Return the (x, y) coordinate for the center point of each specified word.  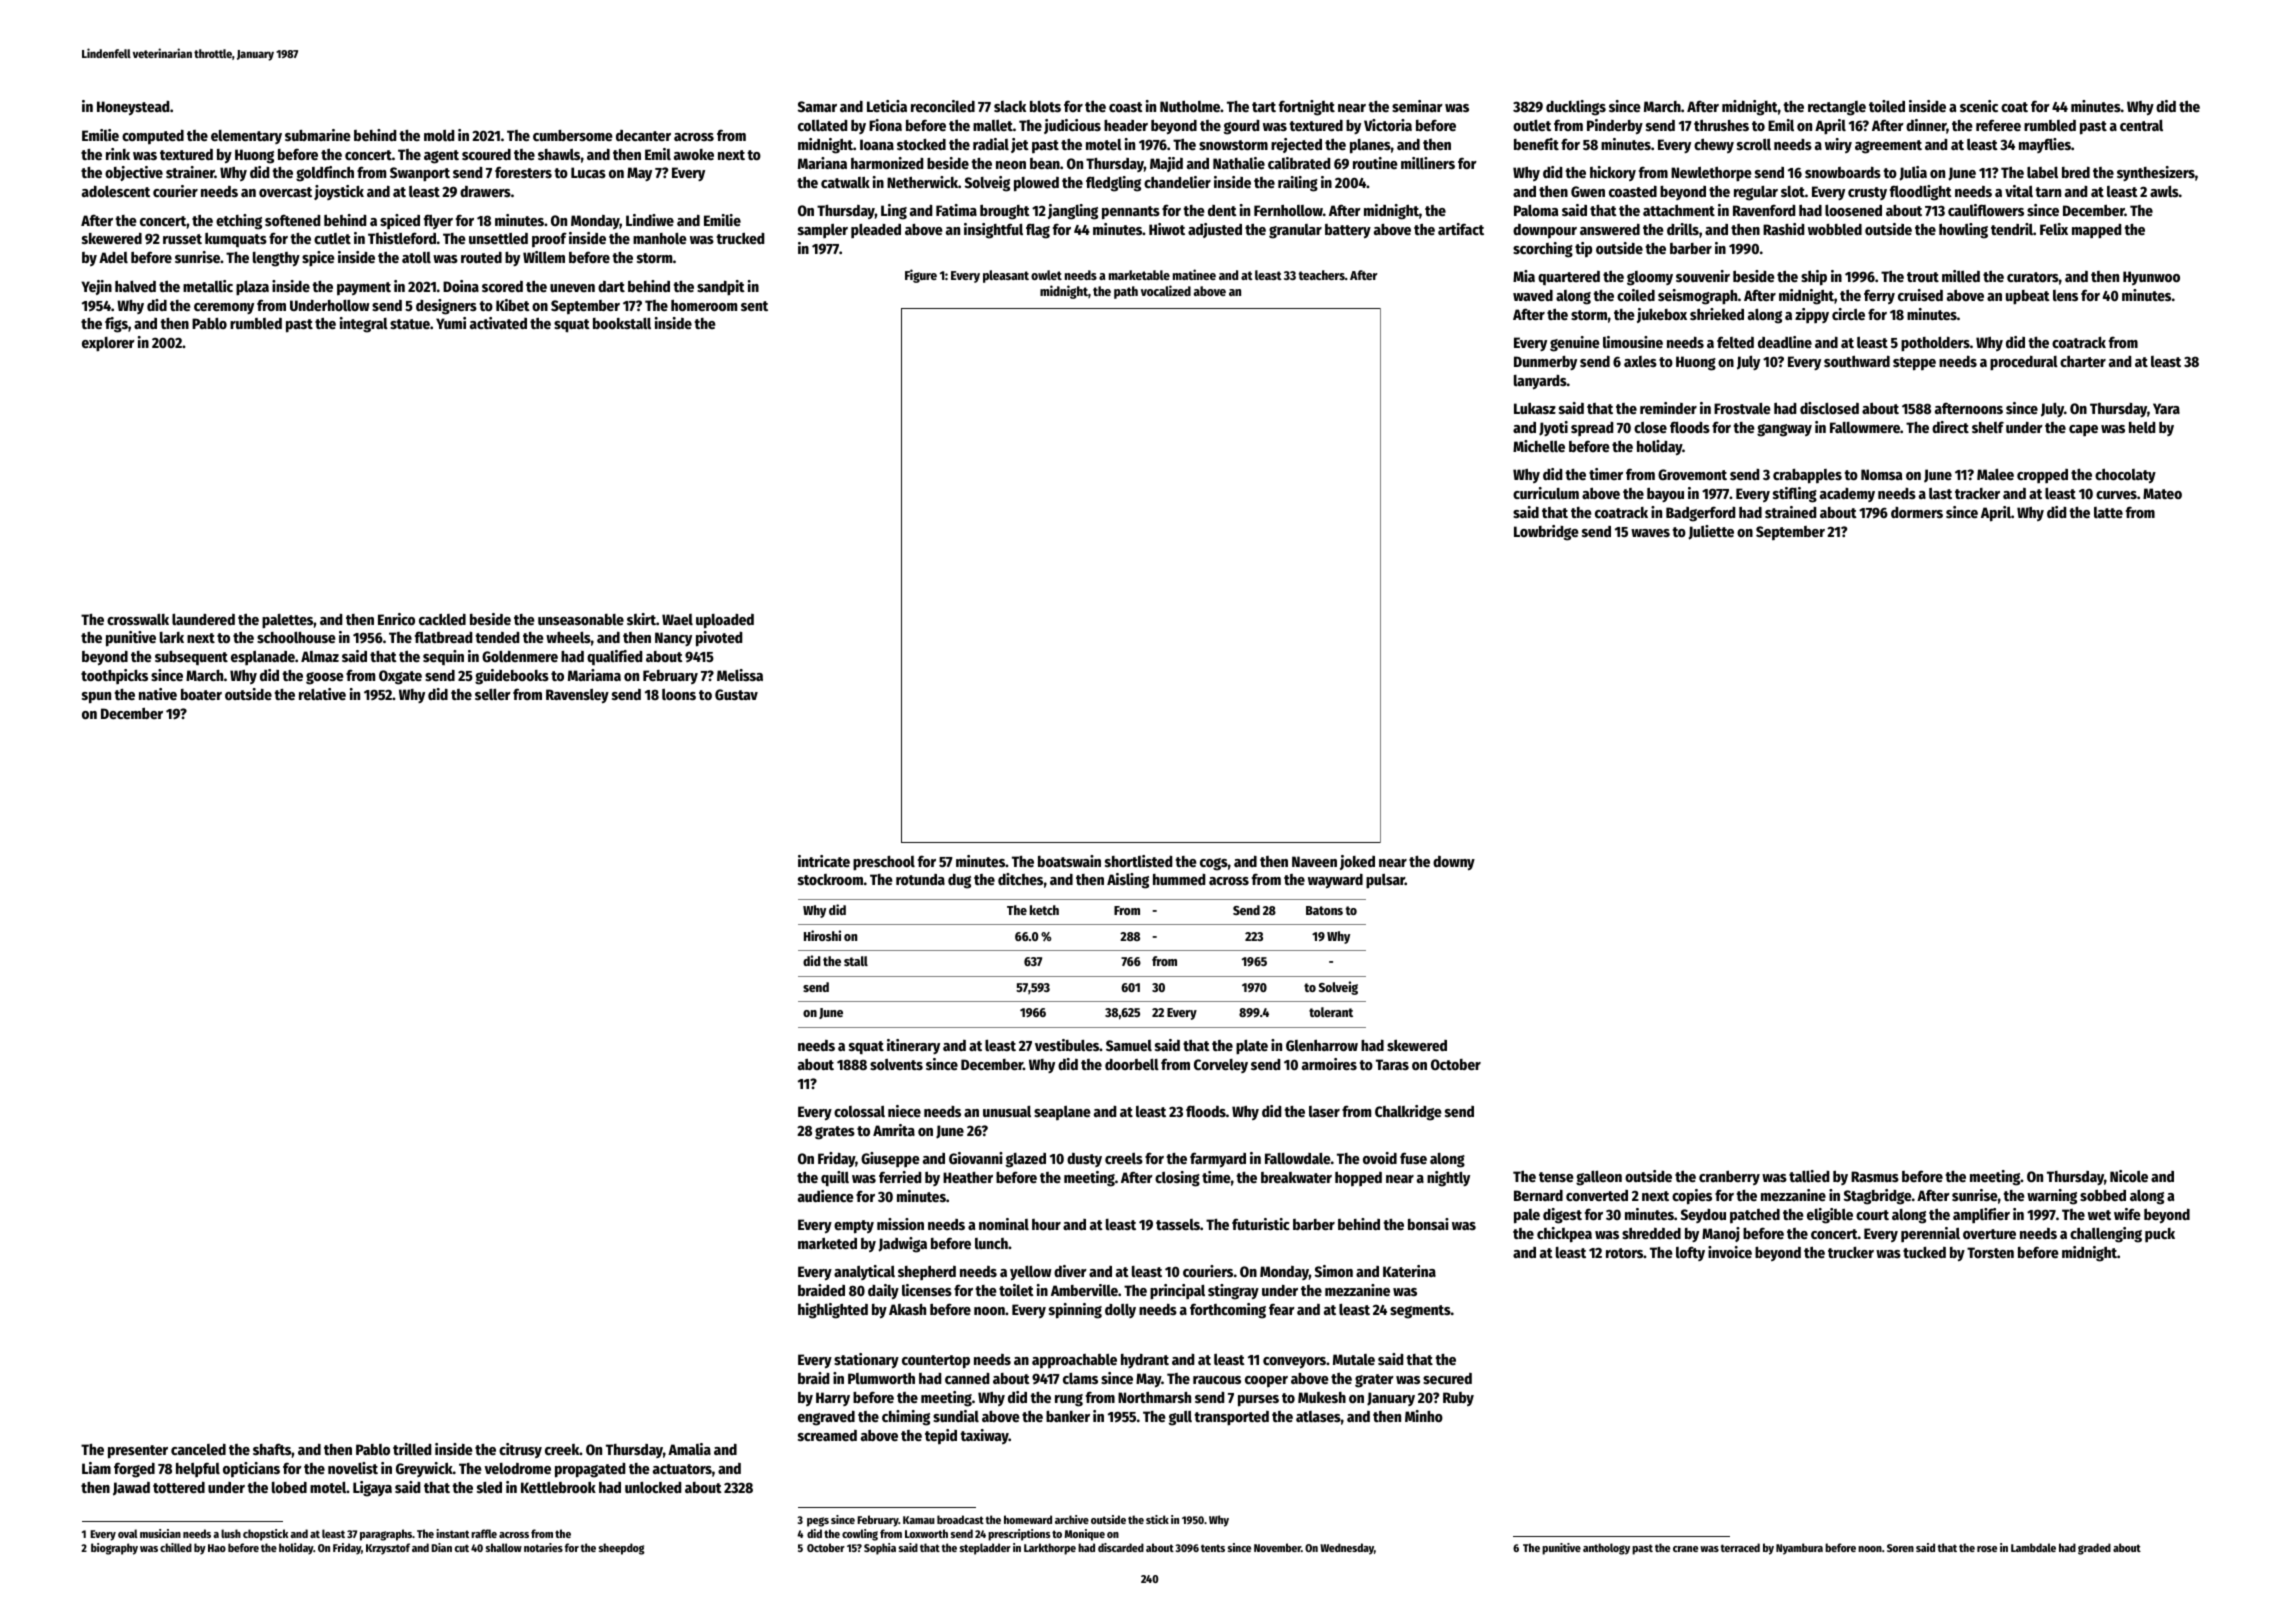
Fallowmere (1865, 427)
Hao (217, 1548)
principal (1177, 1291)
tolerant (1331, 1012)
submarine (318, 135)
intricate (824, 861)
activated (498, 323)
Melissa (740, 675)
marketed (827, 1243)
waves (1650, 533)
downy (1454, 863)
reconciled (943, 106)
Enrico (396, 619)
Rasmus (1875, 1176)
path (1126, 292)
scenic (1979, 106)
